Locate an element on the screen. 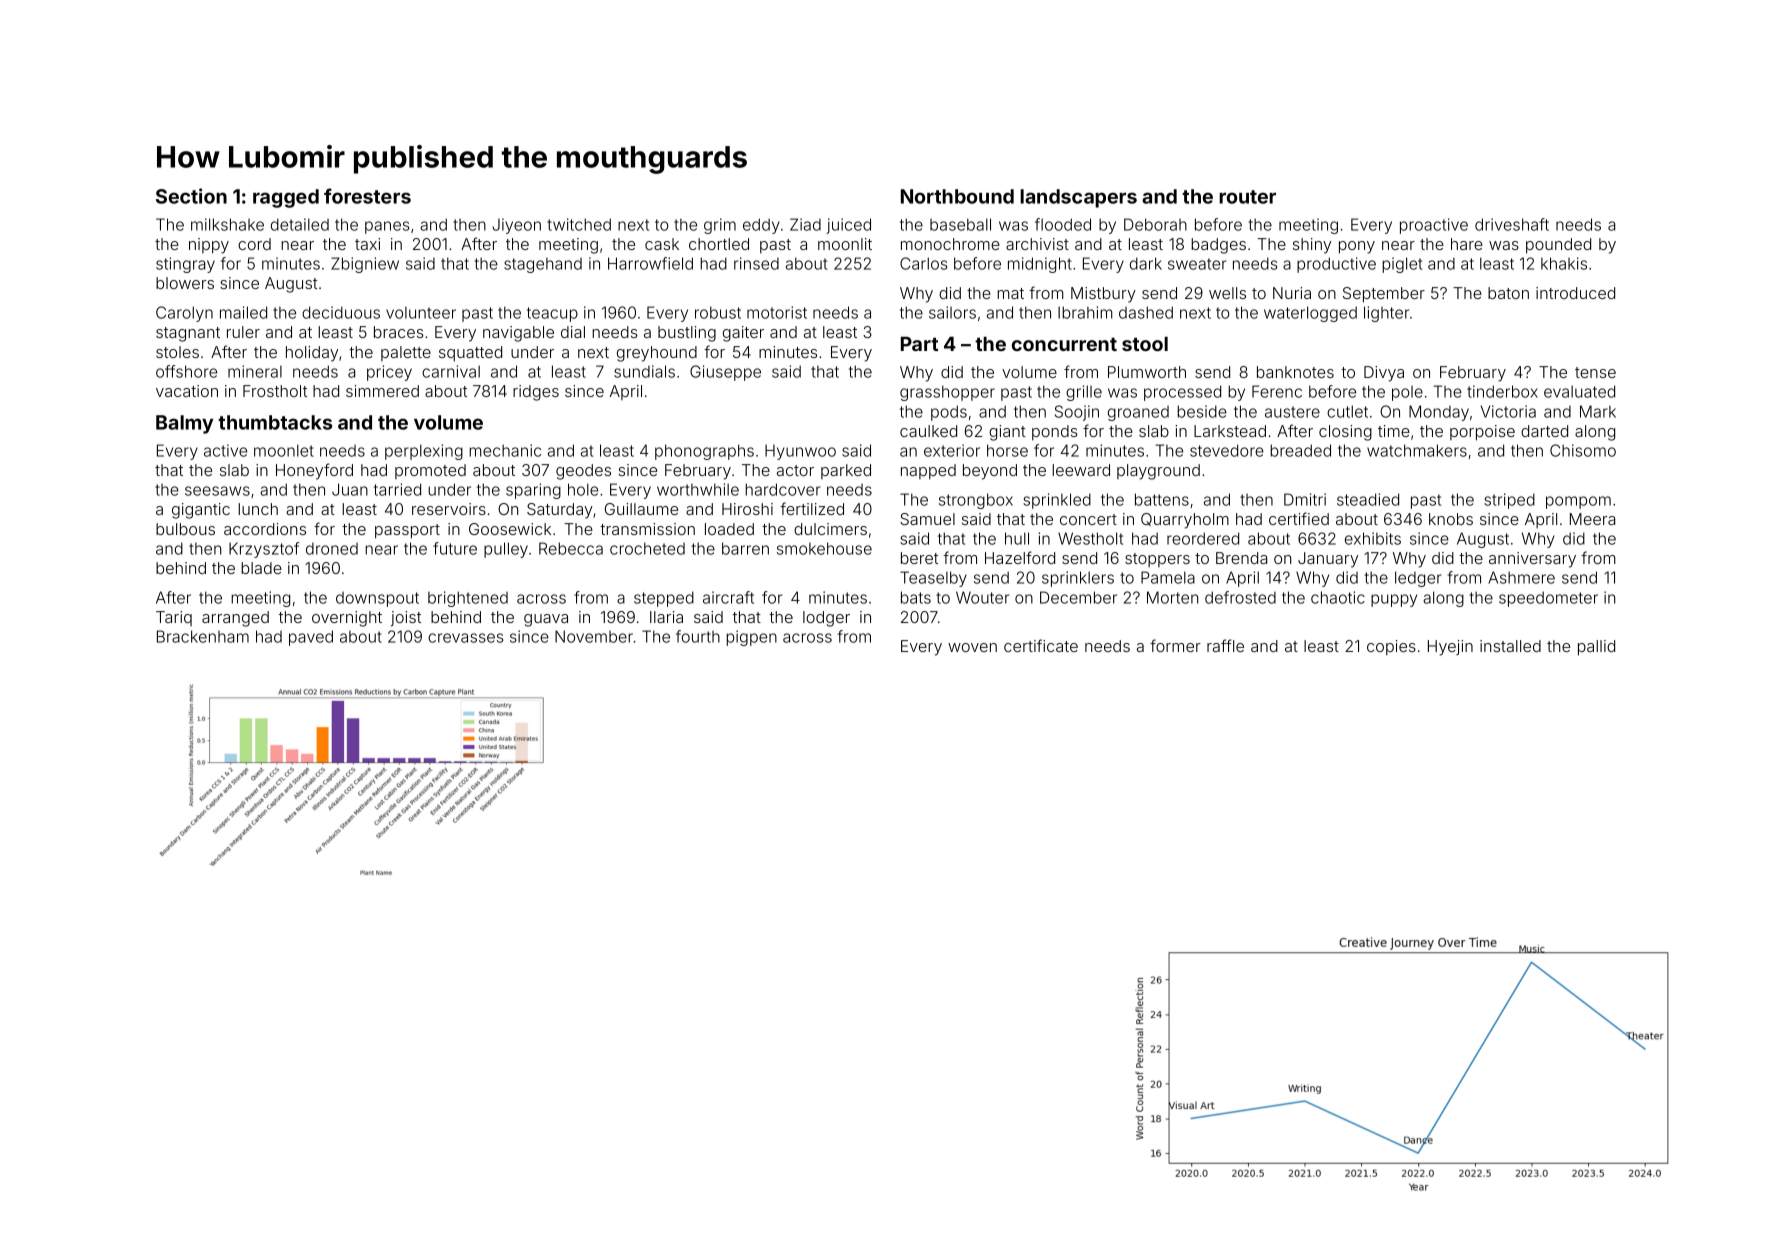  rinsed is located at coordinates (756, 263).
